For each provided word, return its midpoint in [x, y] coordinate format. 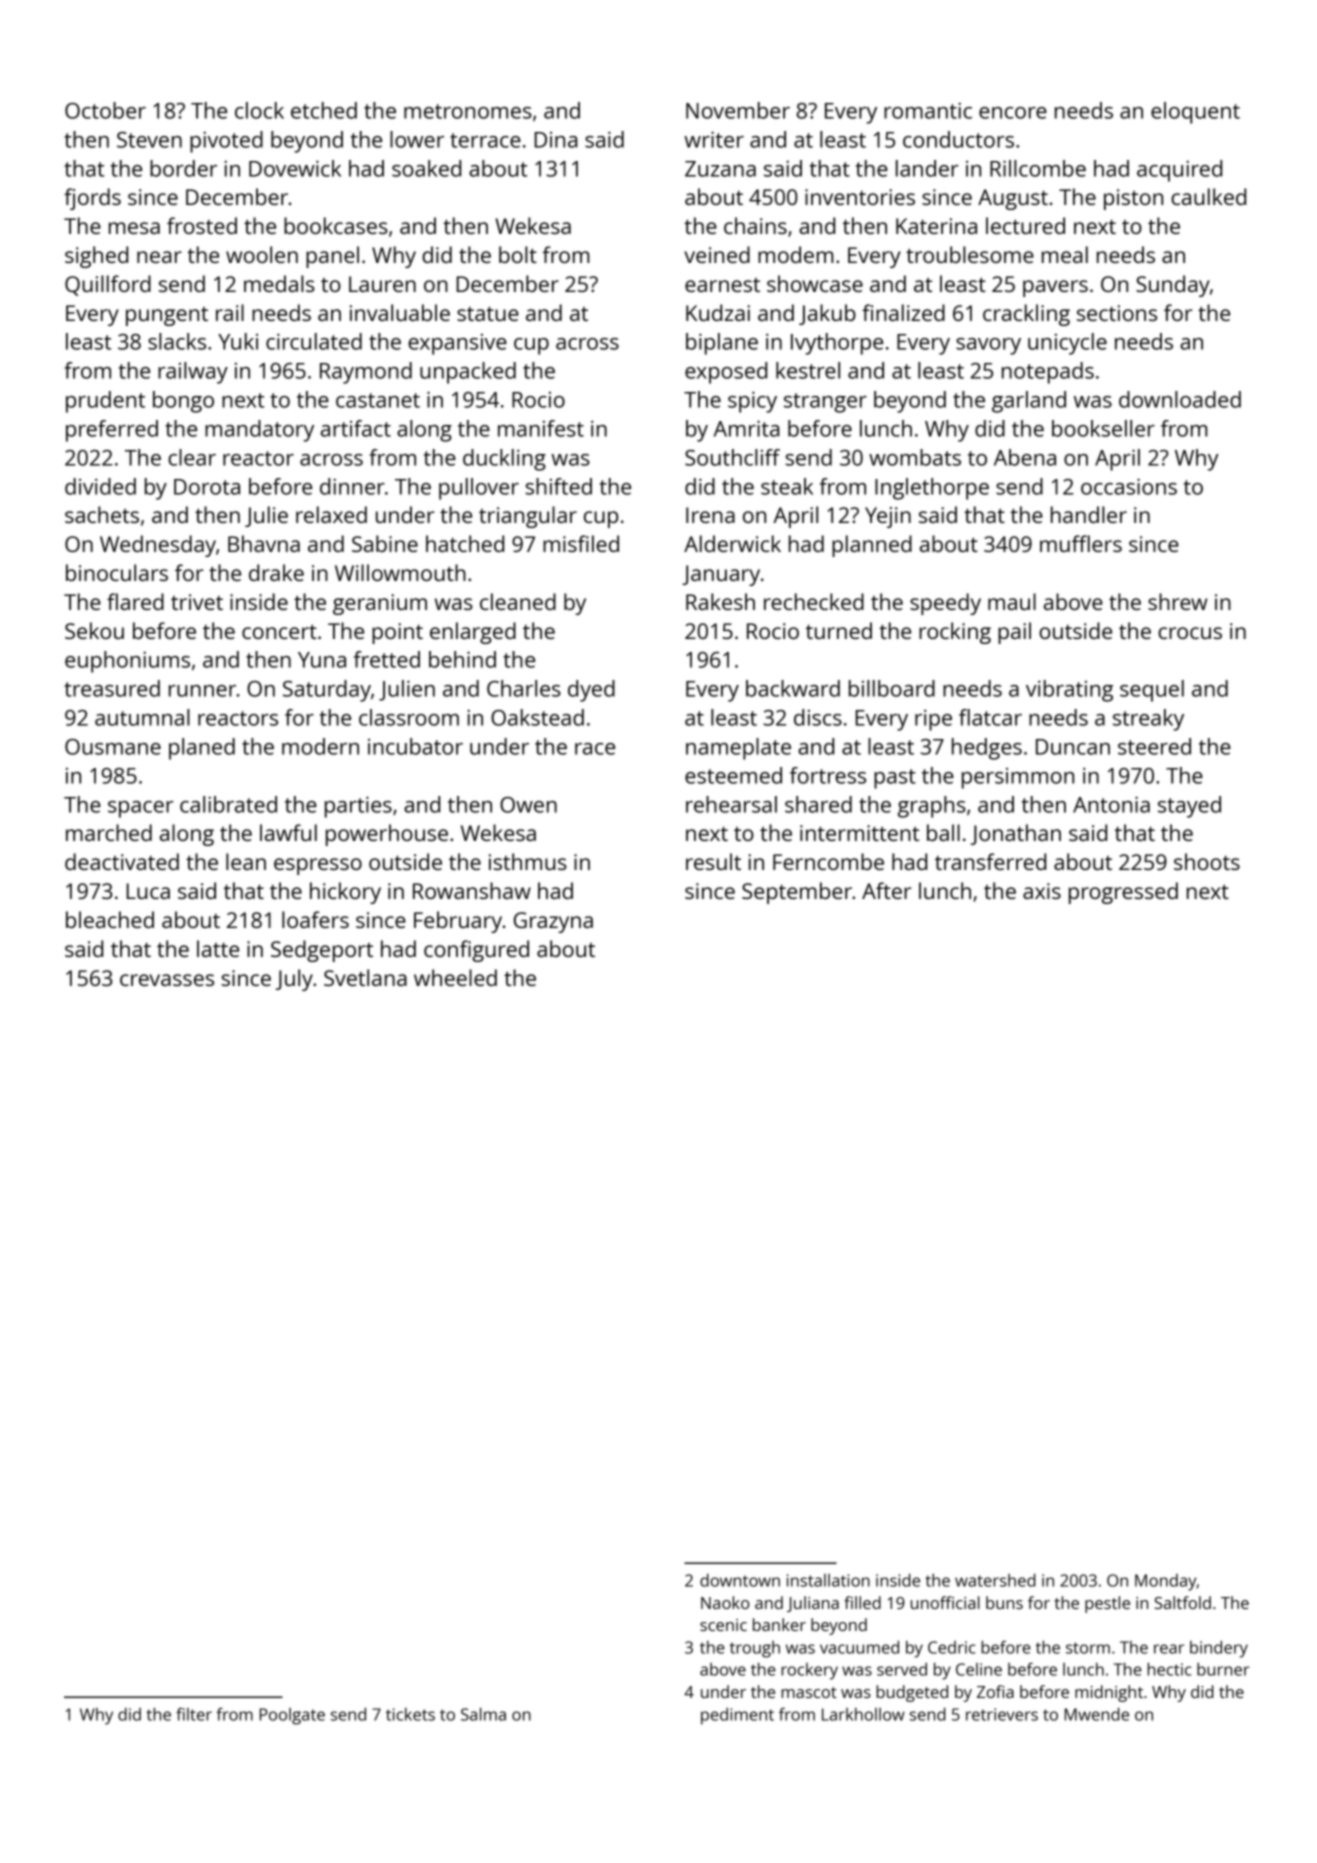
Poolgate [292, 1716]
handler [1089, 514]
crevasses [167, 980]
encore [1013, 113]
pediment [737, 1716]
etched [324, 110]
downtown [740, 1580]
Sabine [385, 543]
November [738, 110]
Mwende [1097, 1714]
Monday [1166, 1582]
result [713, 861]
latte [218, 948]
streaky [1148, 720]
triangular [528, 517]
